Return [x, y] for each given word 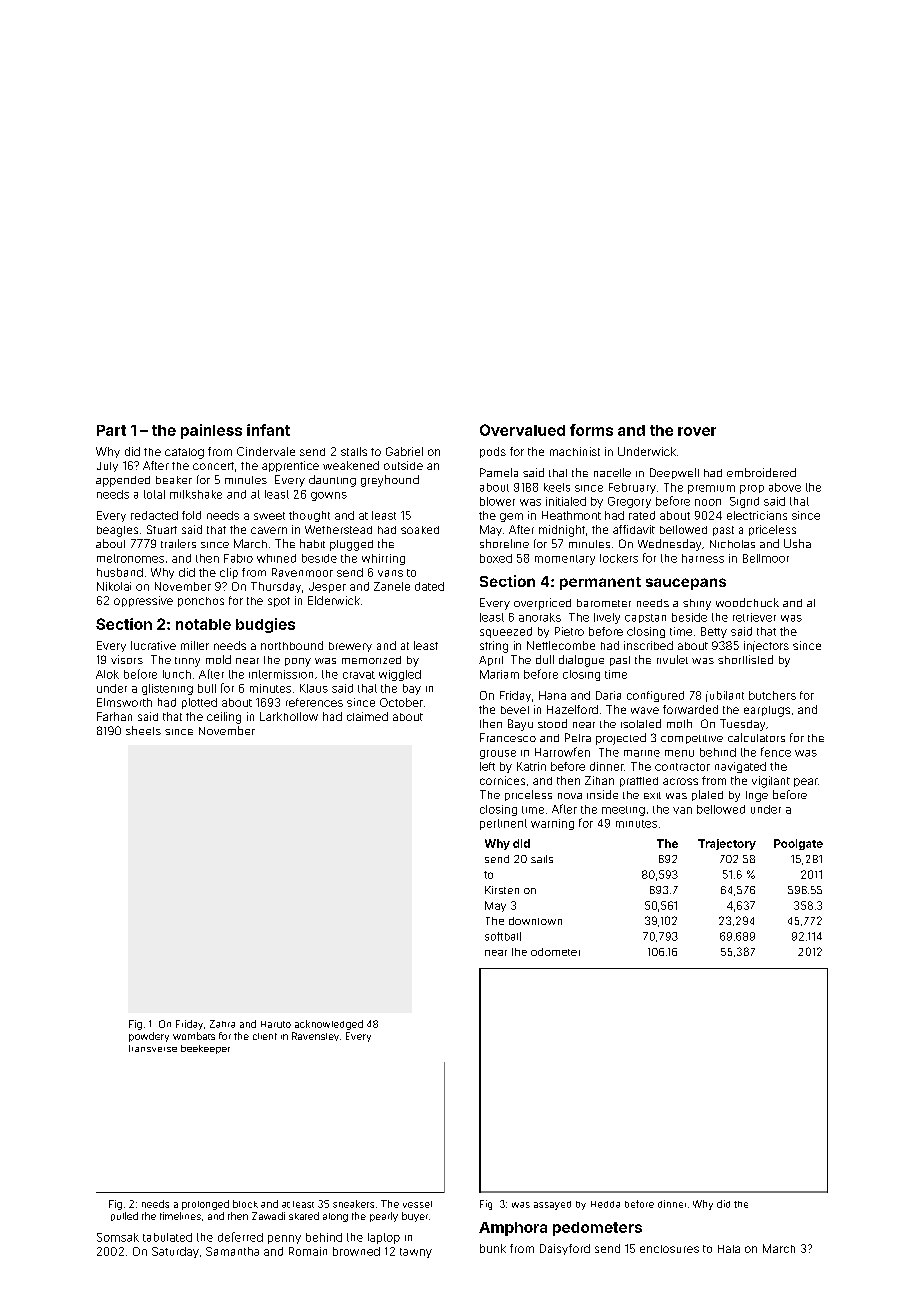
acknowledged [329, 1025]
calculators [756, 737]
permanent [600, 583]
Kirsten [502, 890]
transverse [153, 1048]
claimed [367, 716]
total [154, 494]
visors [127, 659]
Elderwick [334, 600]
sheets [143, 730]
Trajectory [727, 844]
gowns [329, 496]
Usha [797, 543]
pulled [124, 1216]
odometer [555, 952]
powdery [149, 1037]
